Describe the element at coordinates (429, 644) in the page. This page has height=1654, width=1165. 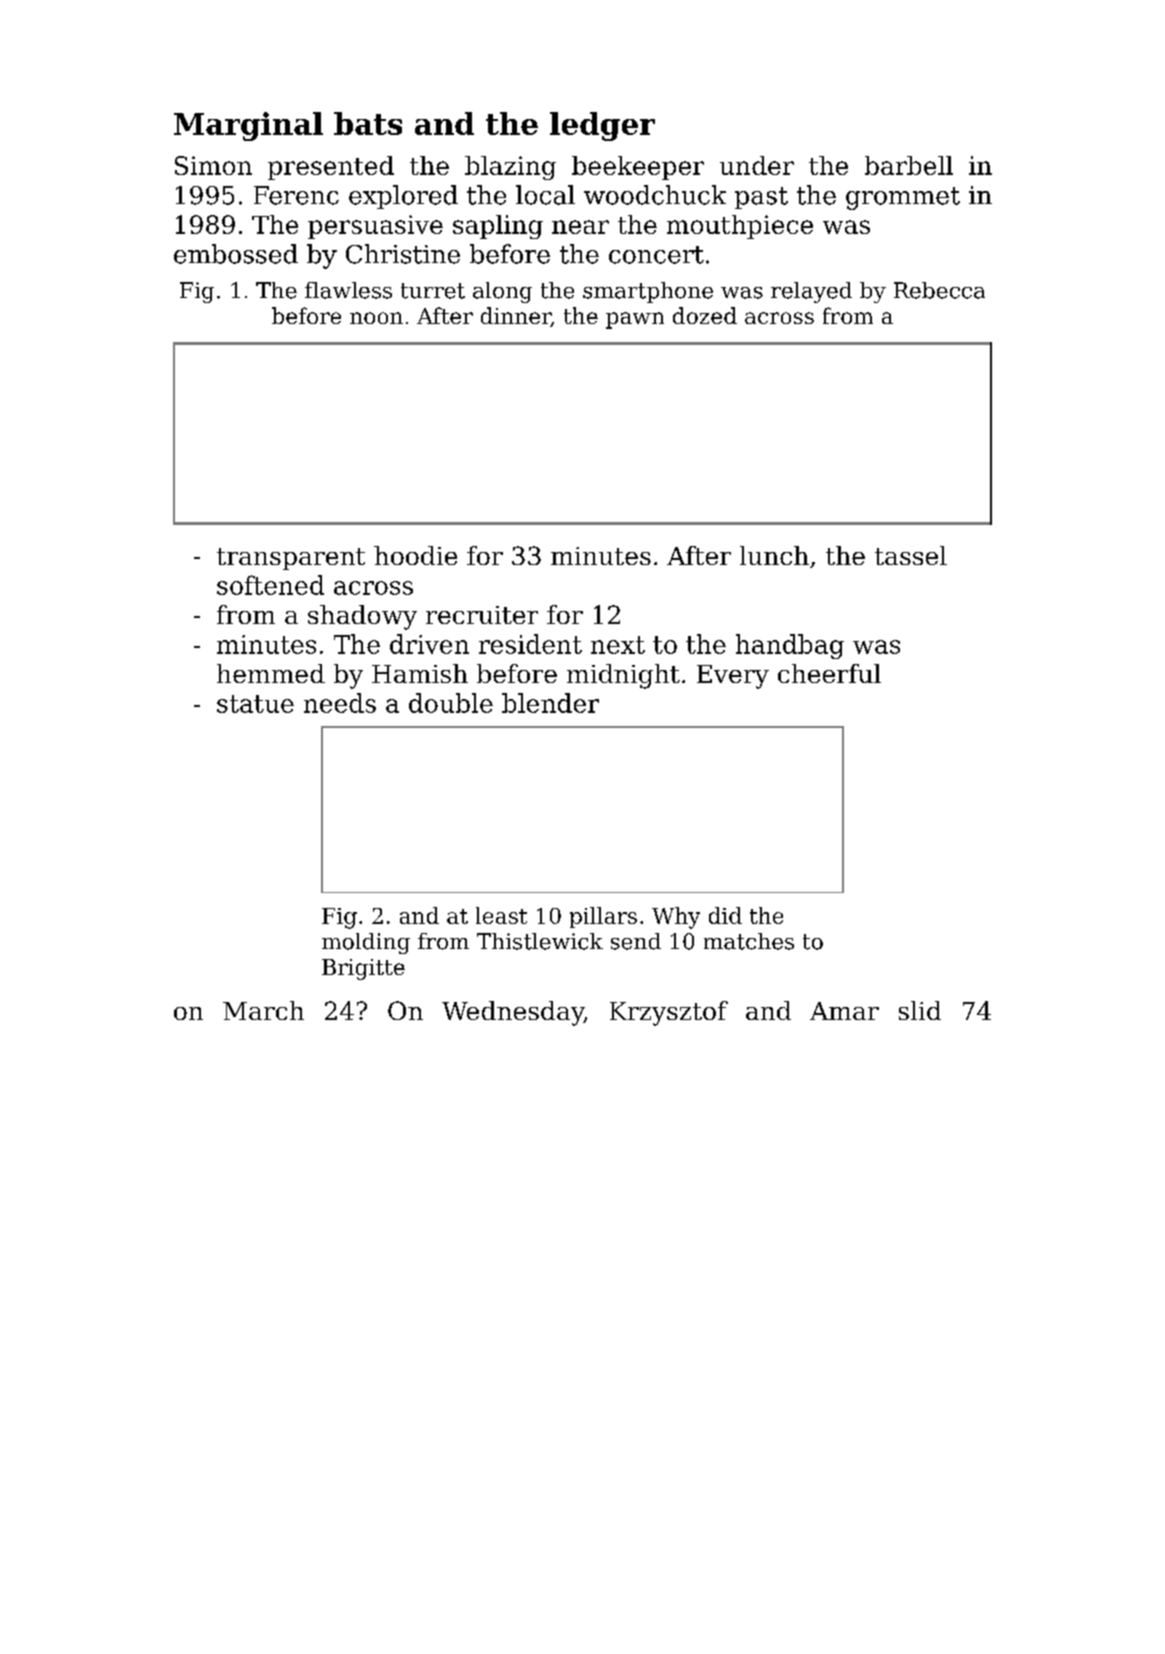
I see `driven` at that location.
